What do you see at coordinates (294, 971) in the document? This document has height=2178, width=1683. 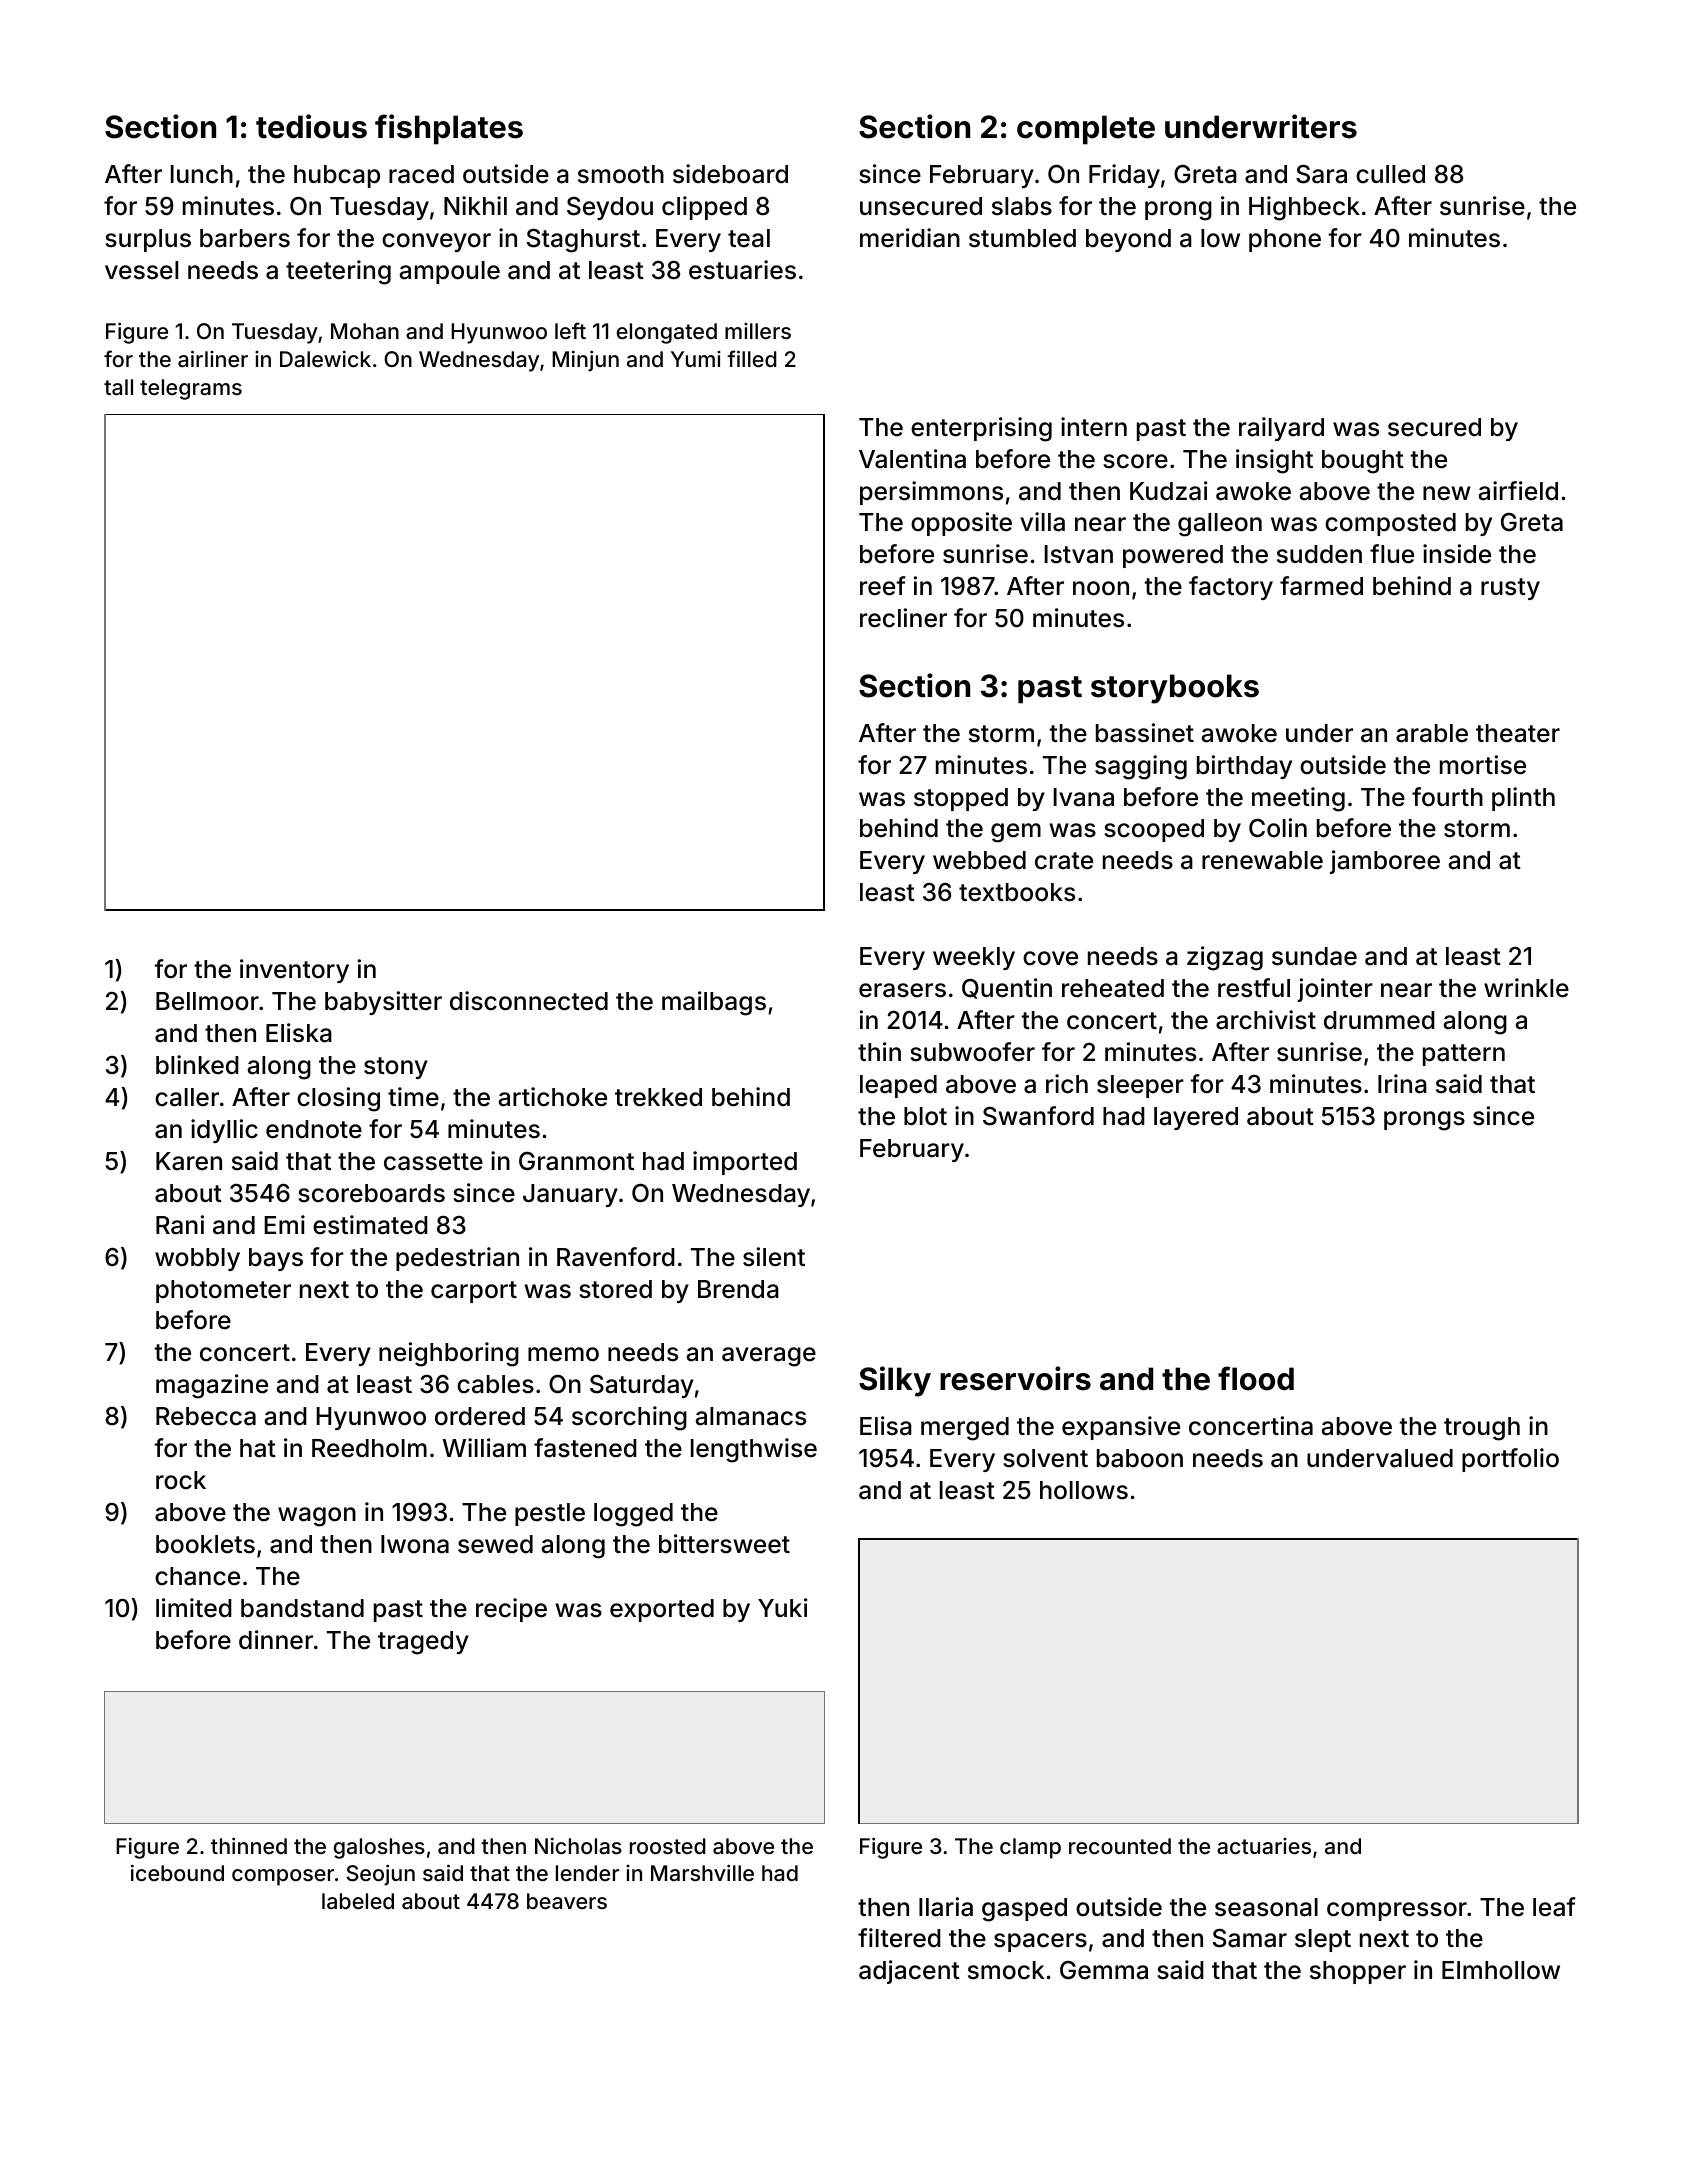 I see `inventory` at bounding box center [294, 971].
